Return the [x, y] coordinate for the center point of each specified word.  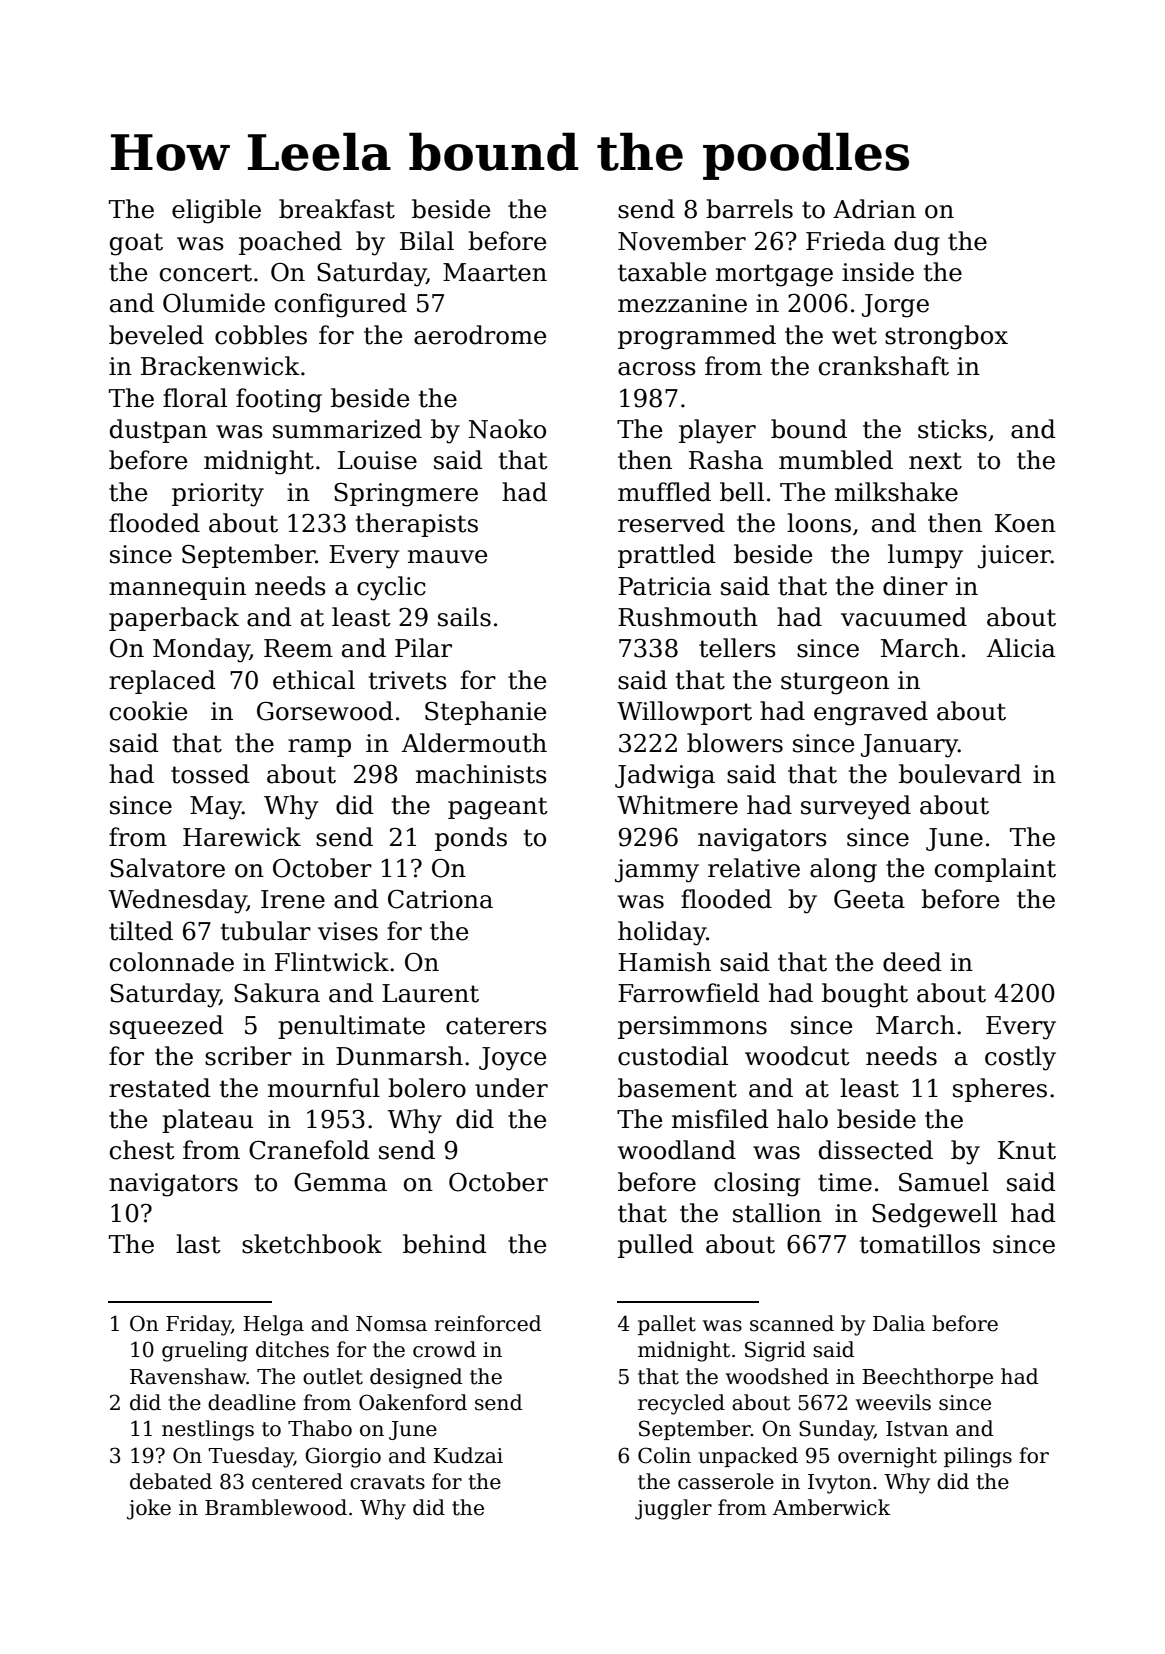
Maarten [495, 272]
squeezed [167, 1027]
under [511, 1088]
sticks [952, 429]
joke [149, 1509]
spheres [1000, 1090]
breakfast [337, 209]
